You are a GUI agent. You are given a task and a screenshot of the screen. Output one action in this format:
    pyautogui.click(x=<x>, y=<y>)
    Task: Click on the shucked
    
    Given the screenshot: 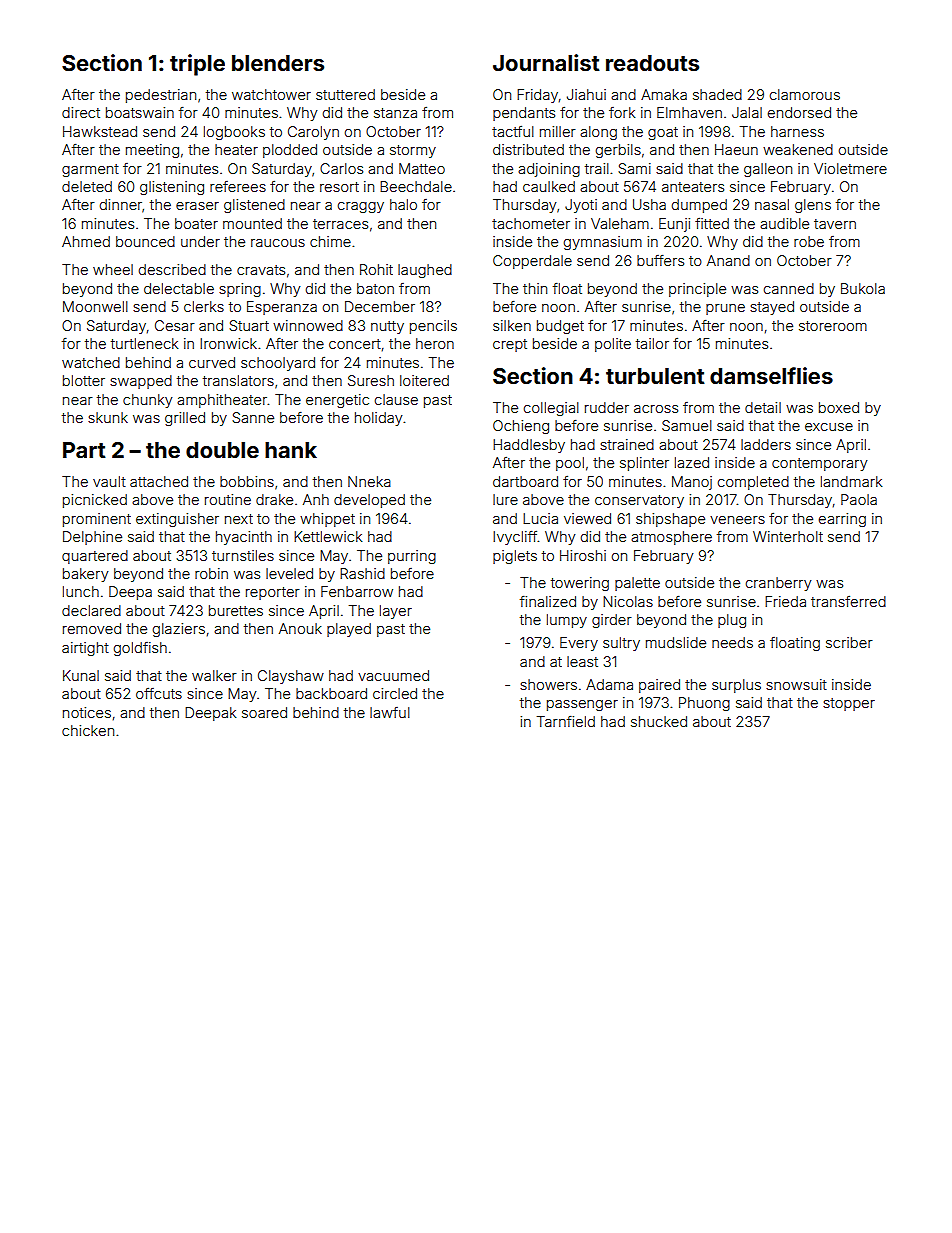 What is the action you would take?
    pyautogui.click(x=659, y=721)
